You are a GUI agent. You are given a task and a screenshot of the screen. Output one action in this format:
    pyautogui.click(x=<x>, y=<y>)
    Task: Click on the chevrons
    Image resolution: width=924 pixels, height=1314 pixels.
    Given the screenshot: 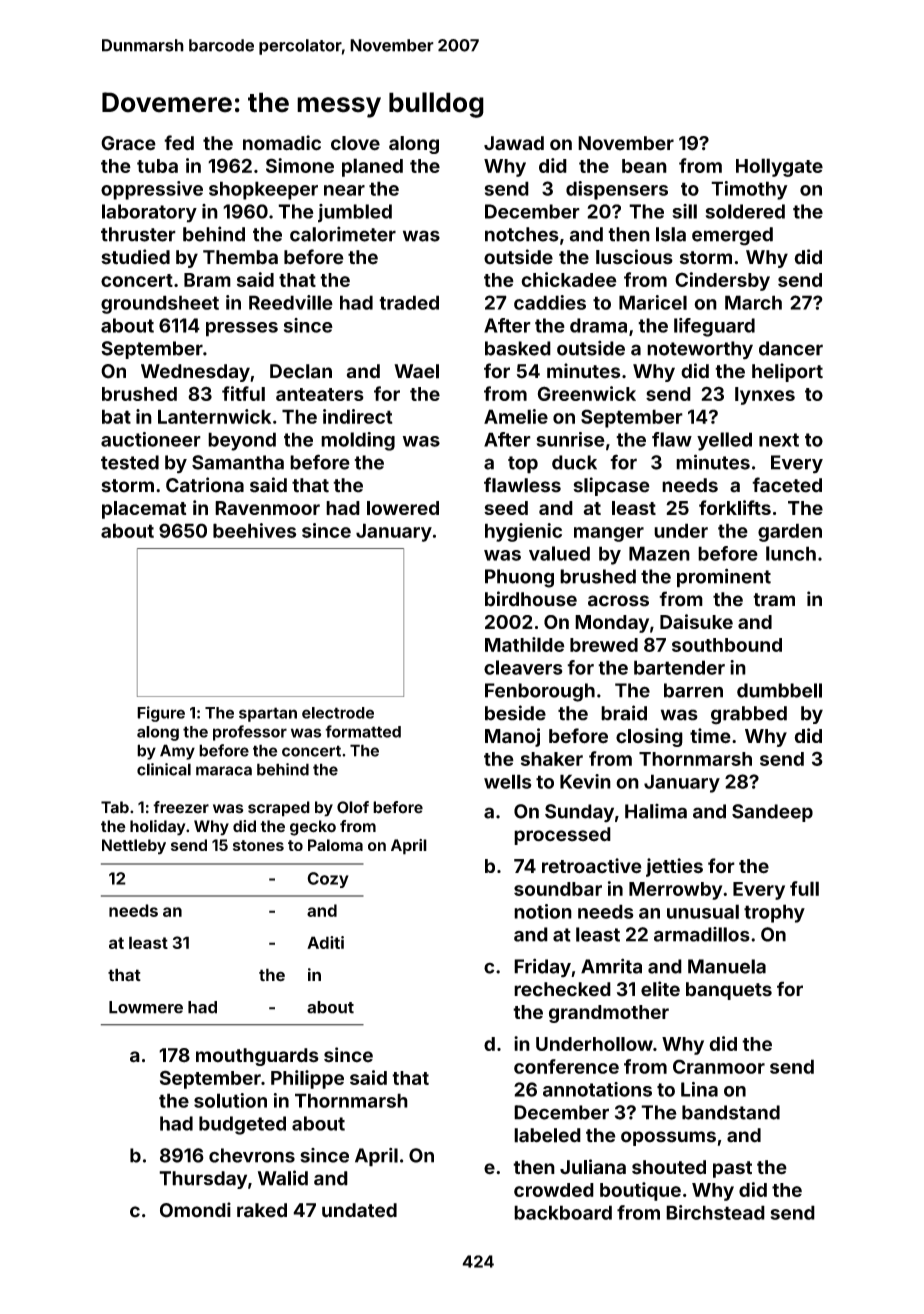 What is the action you would take?
    pyautogui.click(x=252, y=1155)
